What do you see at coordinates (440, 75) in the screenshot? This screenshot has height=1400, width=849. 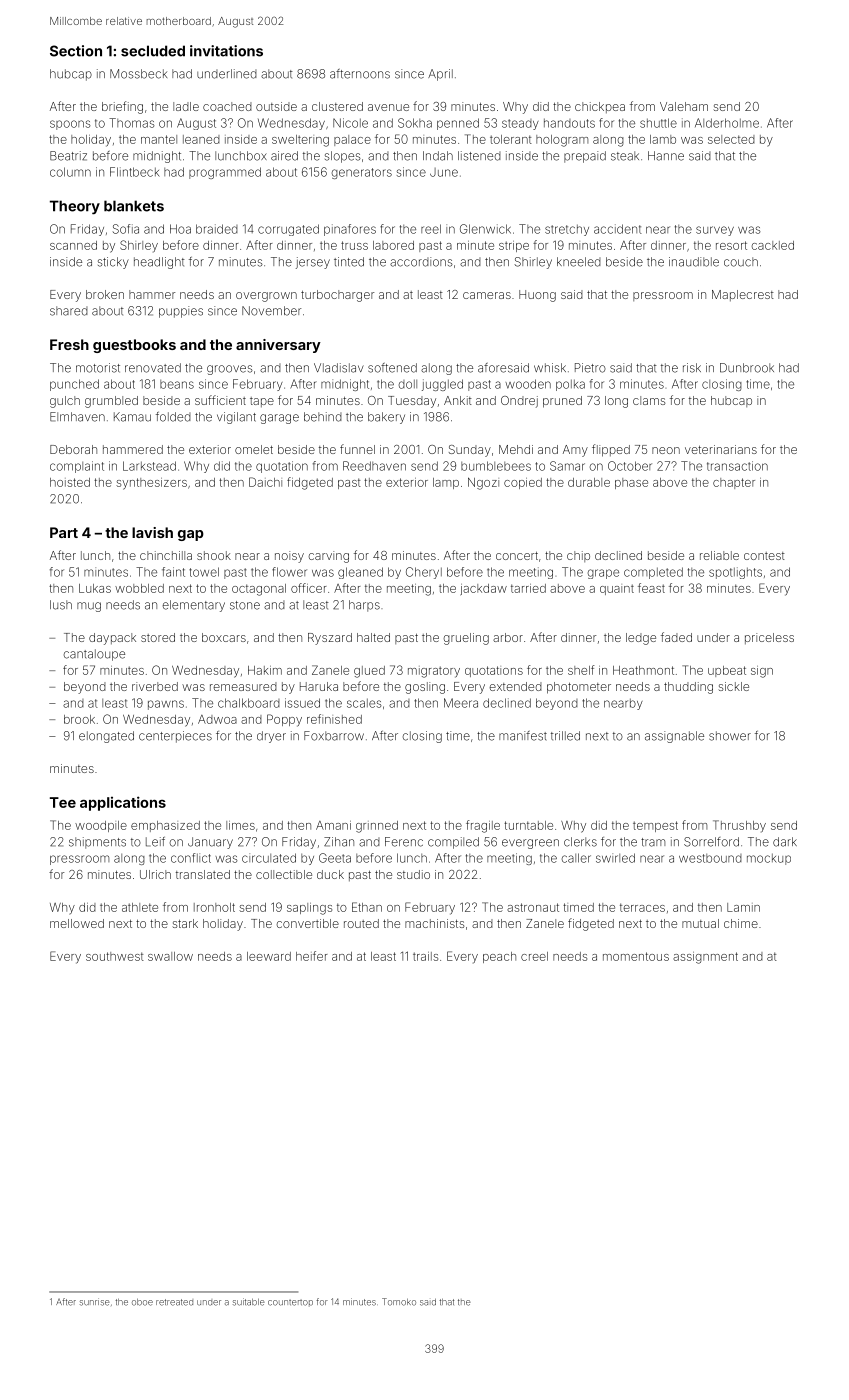 I see `April` at bounding box center [440, 75].
